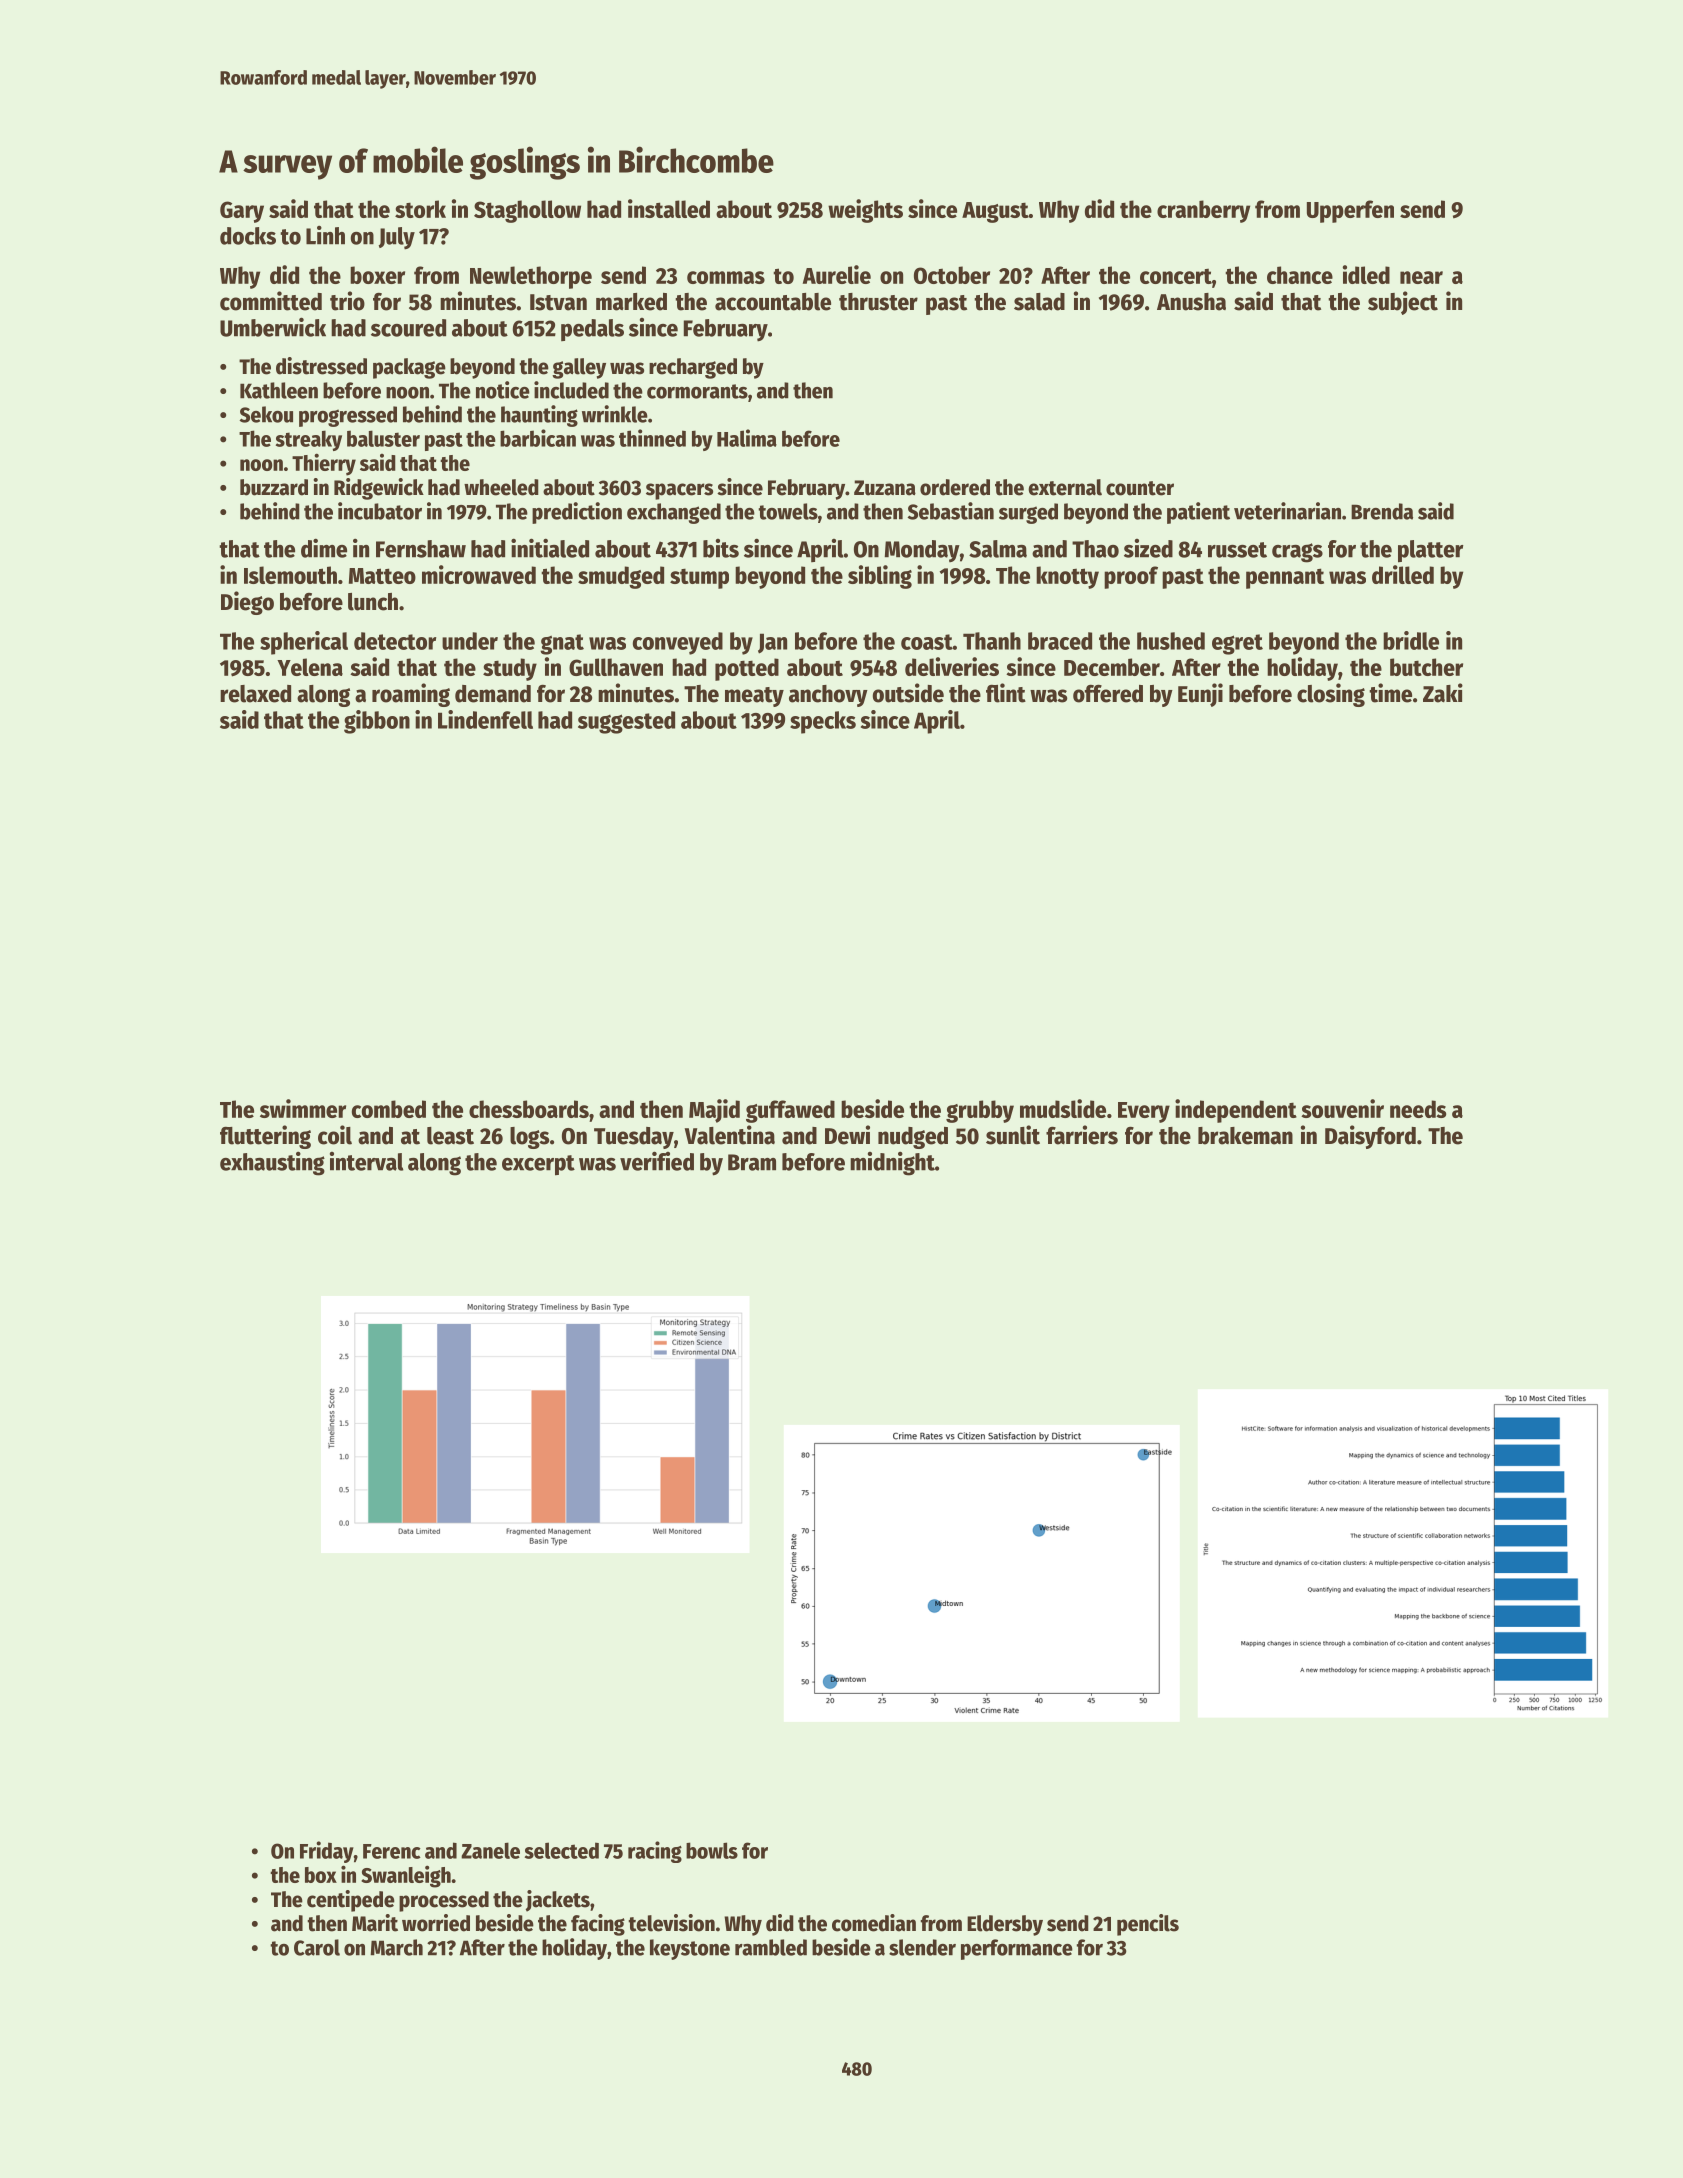  What do you see at coordinates (324, 548) in the screenshot?
I see `dime` at bounding box center [324, 548].
